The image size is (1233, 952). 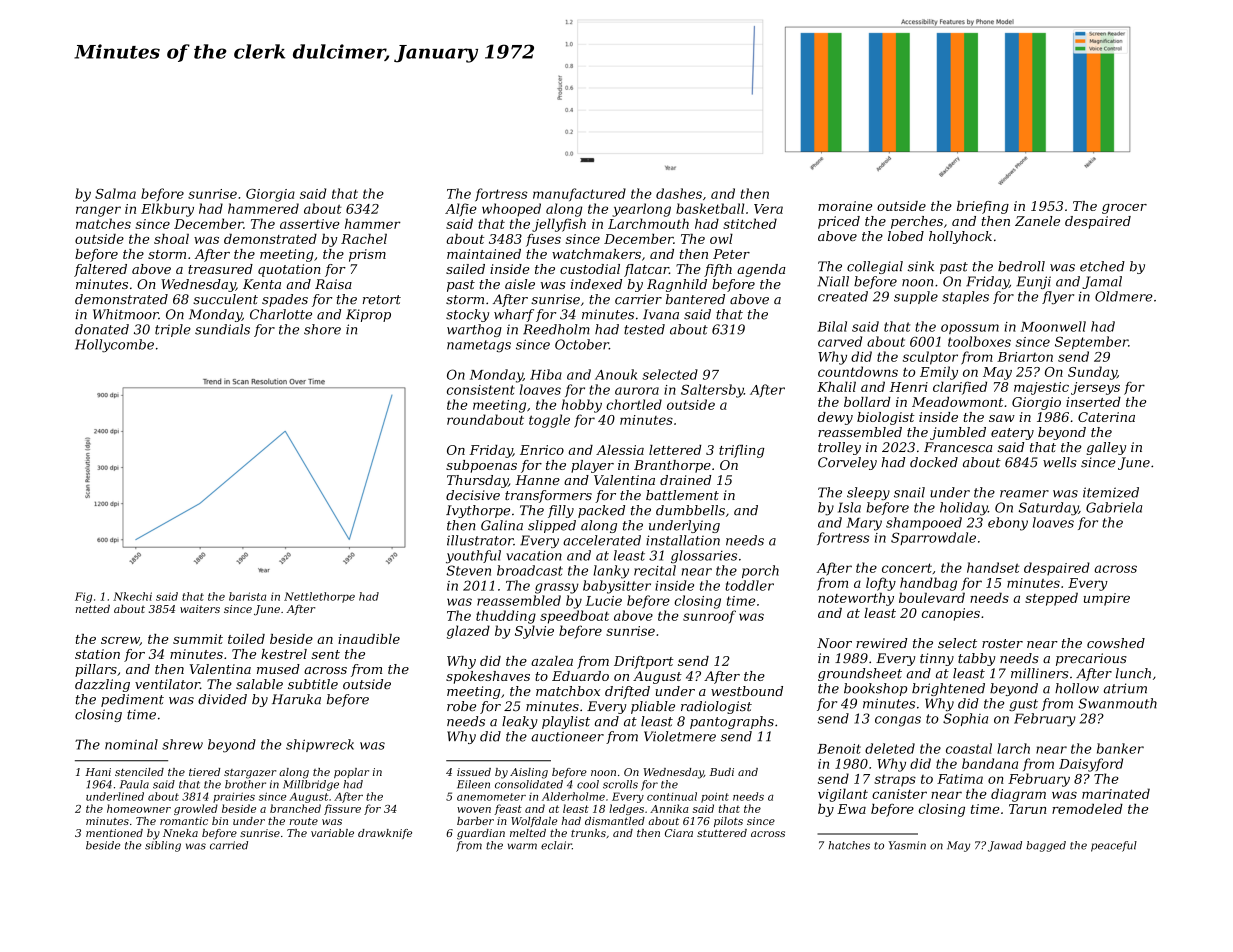 What do you see at coordinates (270, 195) in the screenshot?
I see `Giorgia` at bounding box center [270, 195].
